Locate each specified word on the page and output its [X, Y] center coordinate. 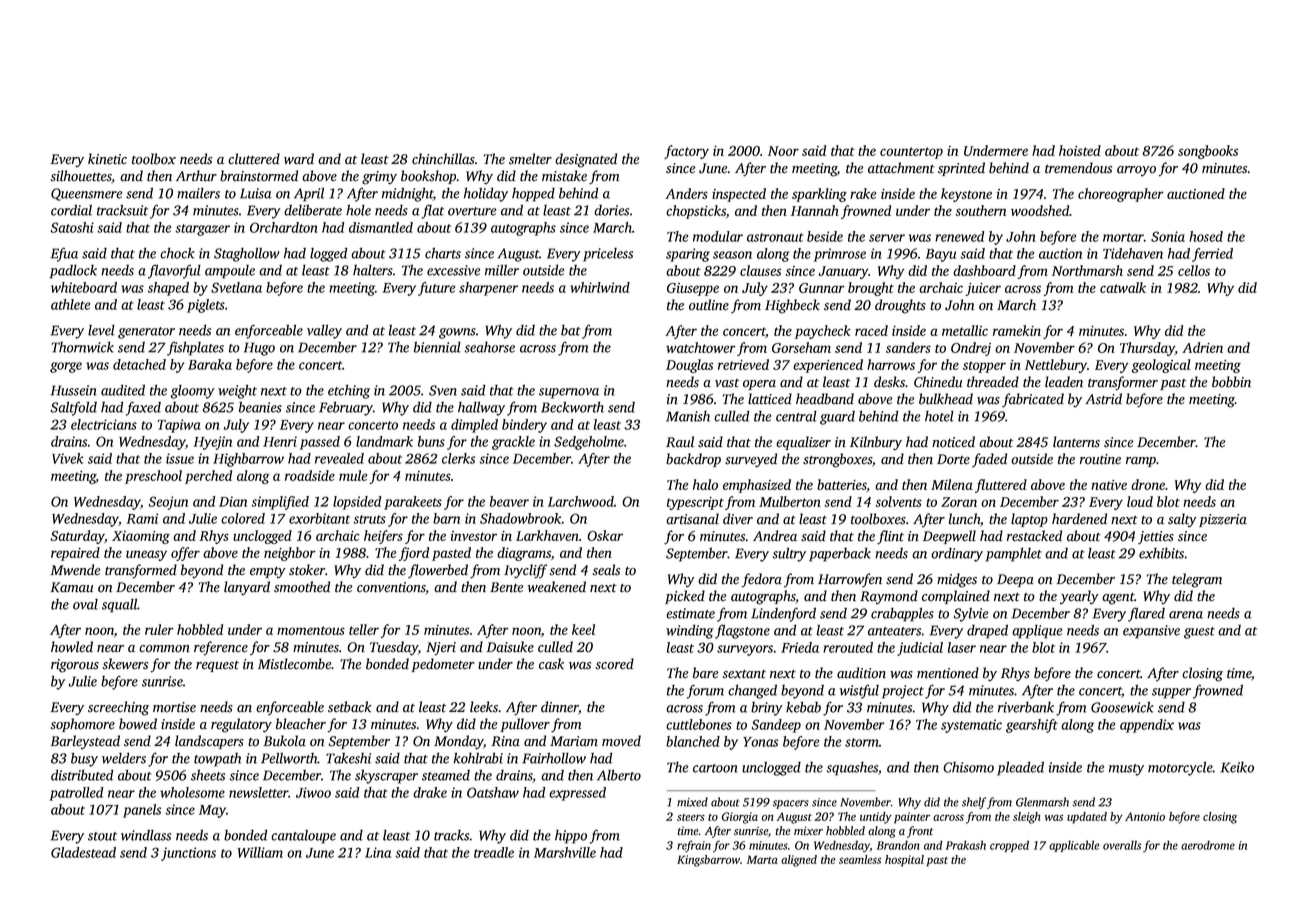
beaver [509, 501]
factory [686, 152]
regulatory [241, 725]
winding [690, 631]
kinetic [107, 159]
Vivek [68, 458]
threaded [993, 382]
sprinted [961, 169]
